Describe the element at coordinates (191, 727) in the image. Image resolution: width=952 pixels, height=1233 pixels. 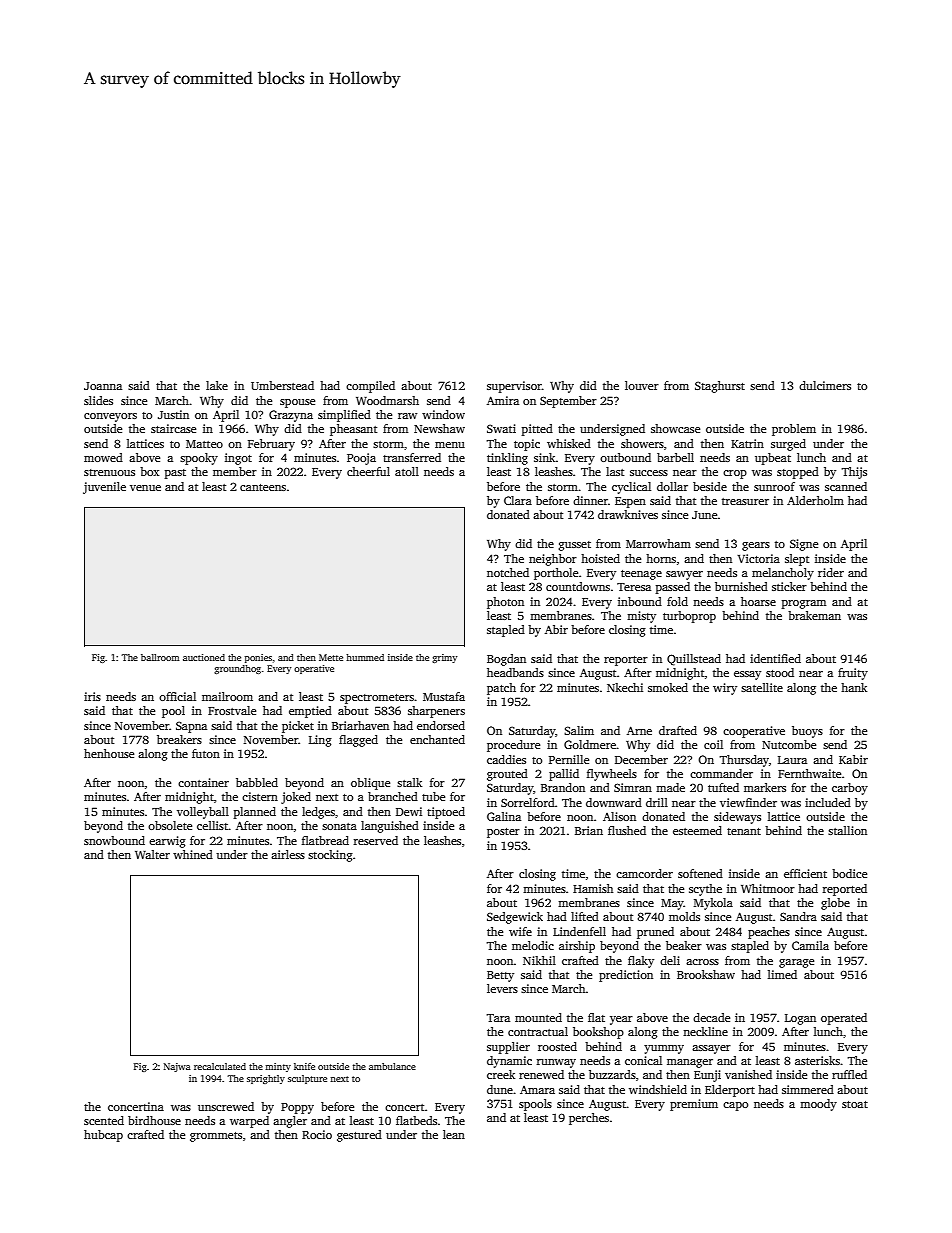
I see `Sapna` at that location.
